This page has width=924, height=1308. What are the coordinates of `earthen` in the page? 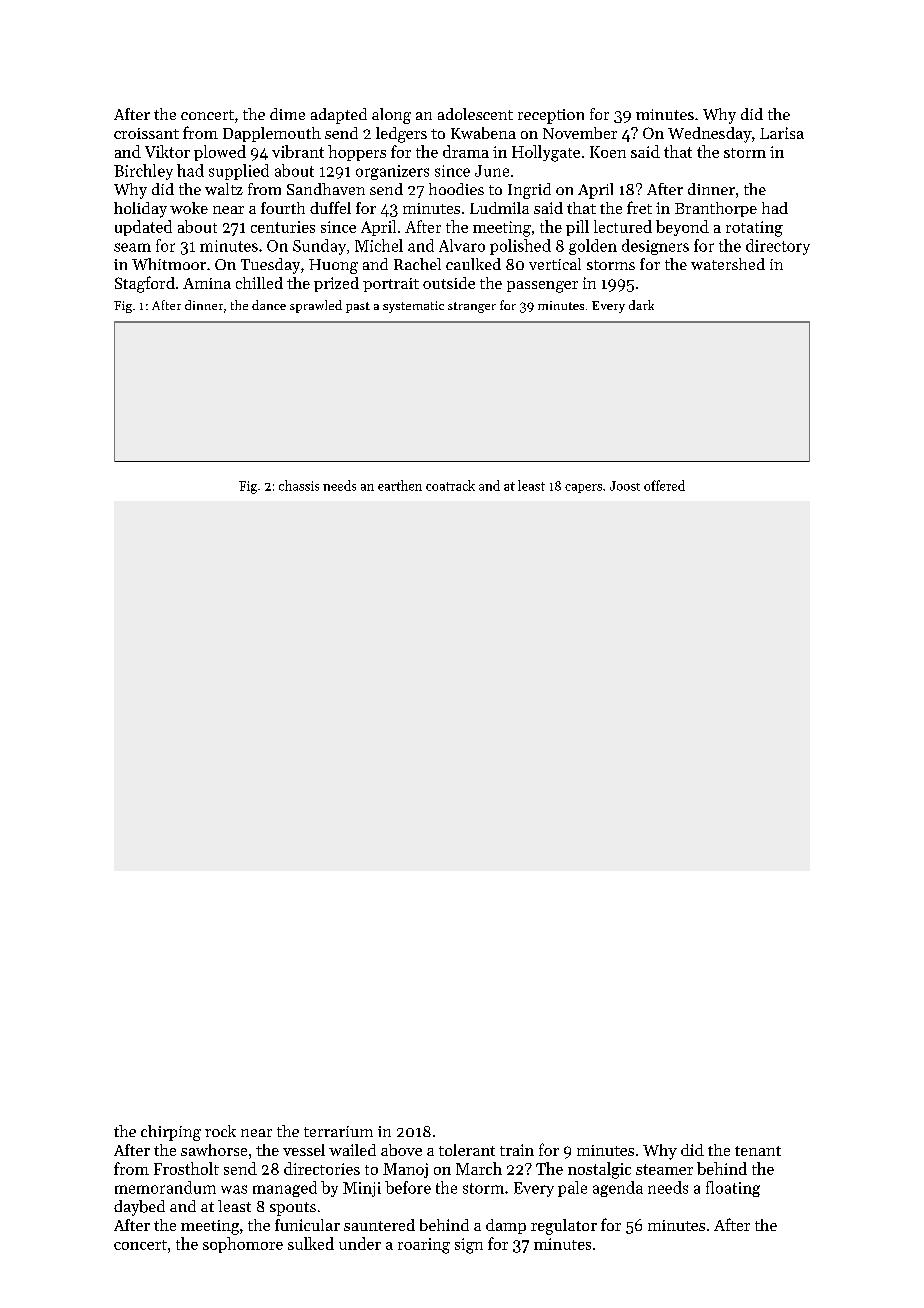 It's located at (400, 485).
